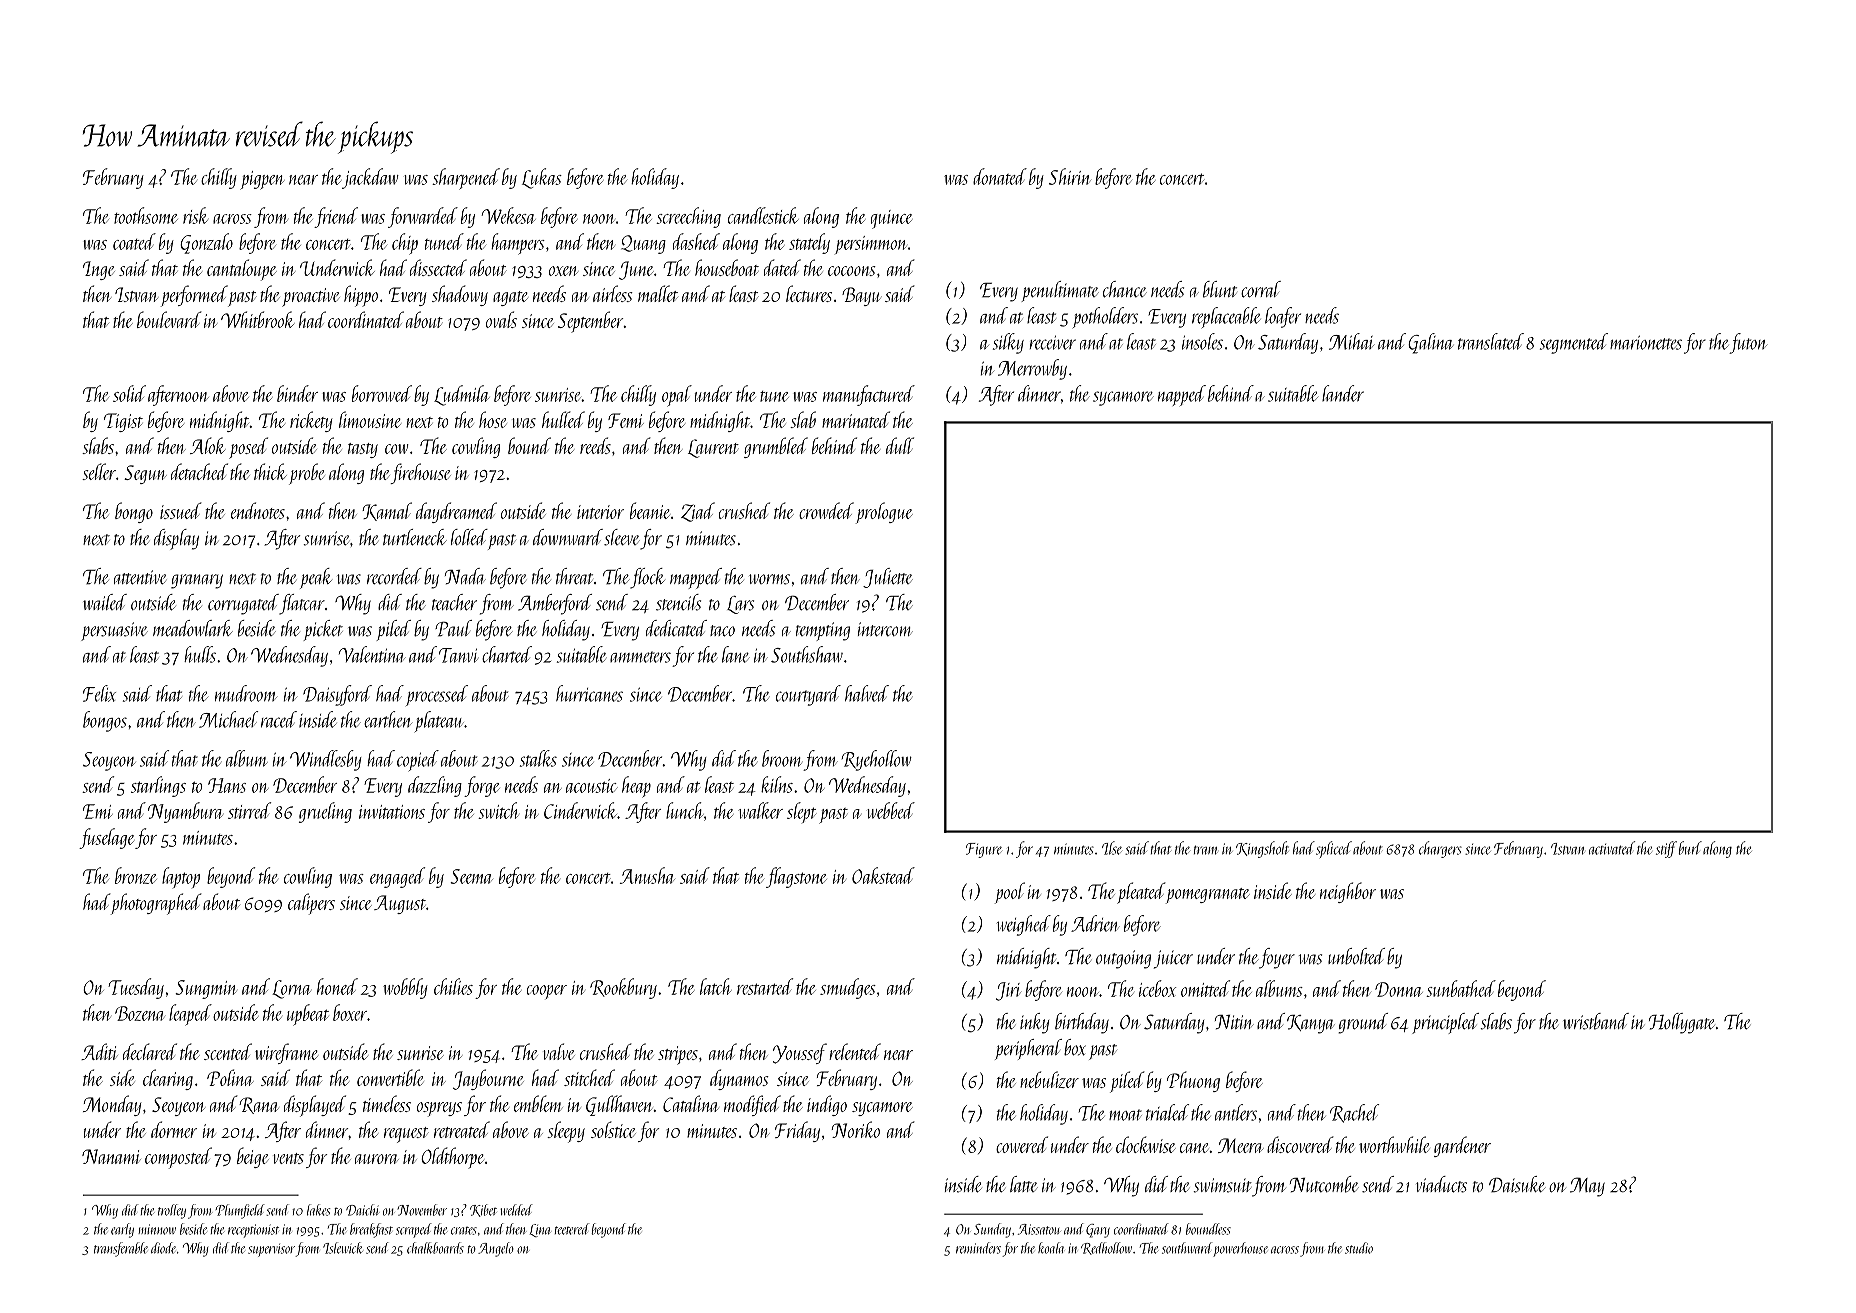 The width and height of the screenshot is (1856, 1313). I want to click on lander, so click(1343, 393).
